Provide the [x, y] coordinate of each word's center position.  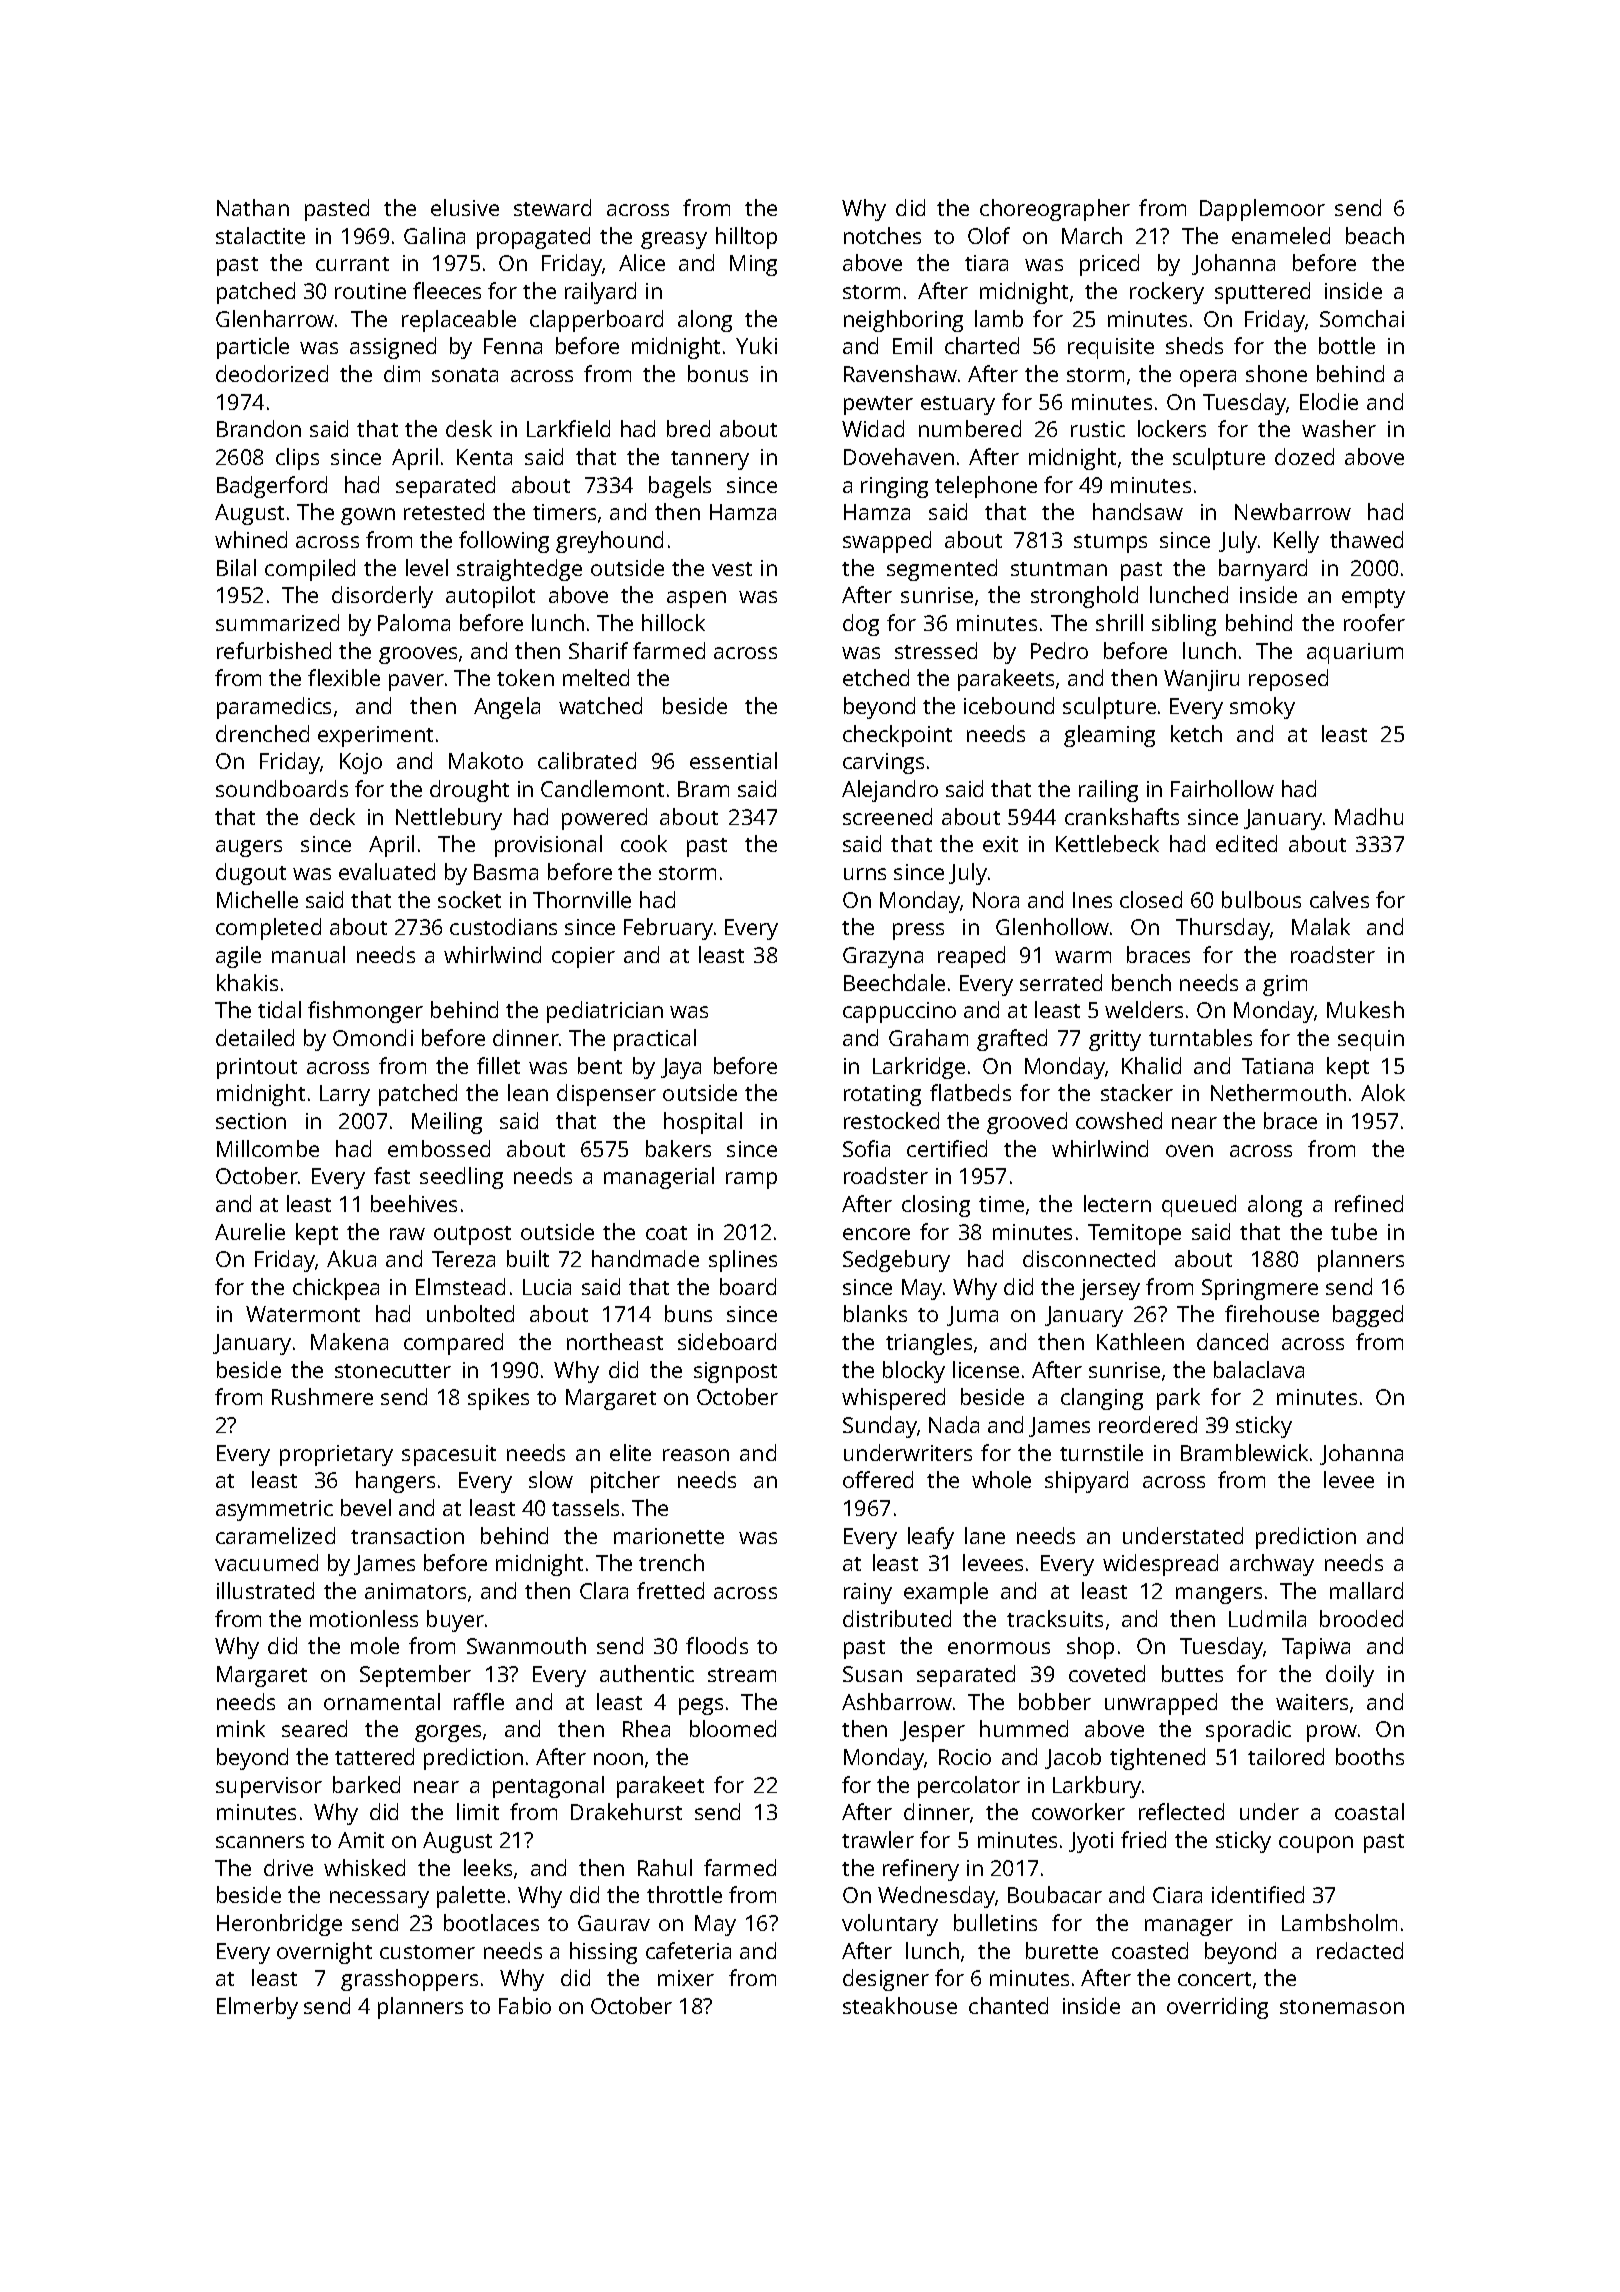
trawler [878, 1839]
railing [1108, 791]
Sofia [866, 1148]
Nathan [253, 207]
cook [644, 843]
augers [249, 848]
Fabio [525, 2005]
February [668, 929]
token [525, 677]
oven [1189, 1151]
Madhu [1369, 816]
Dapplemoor [1262, 210]
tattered [374, 1756]
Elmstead [460, 1286]
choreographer [1055, 210]
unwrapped [1161, 1704]
